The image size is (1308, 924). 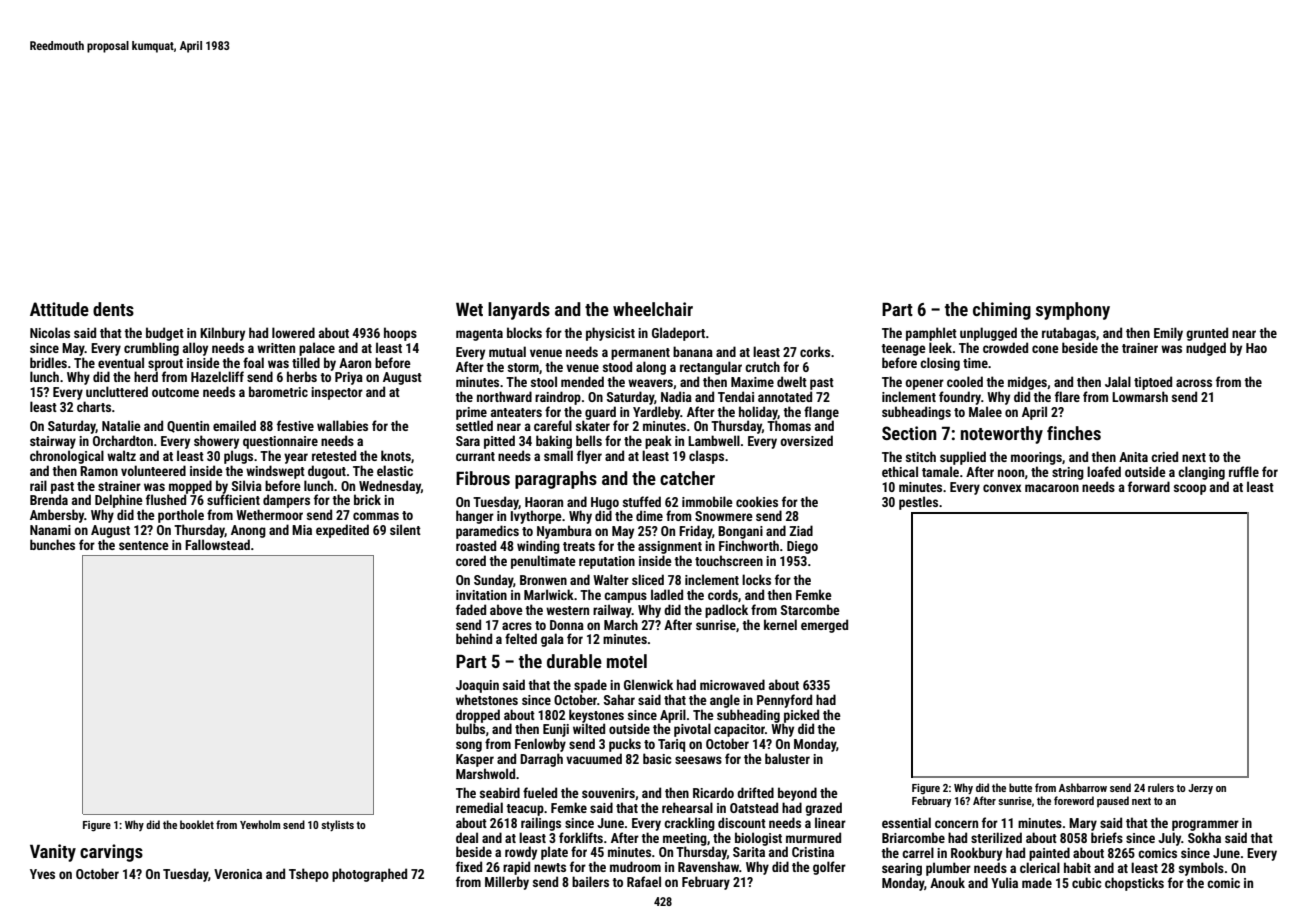 I want to click on motel, so click(x=627, y=661).
